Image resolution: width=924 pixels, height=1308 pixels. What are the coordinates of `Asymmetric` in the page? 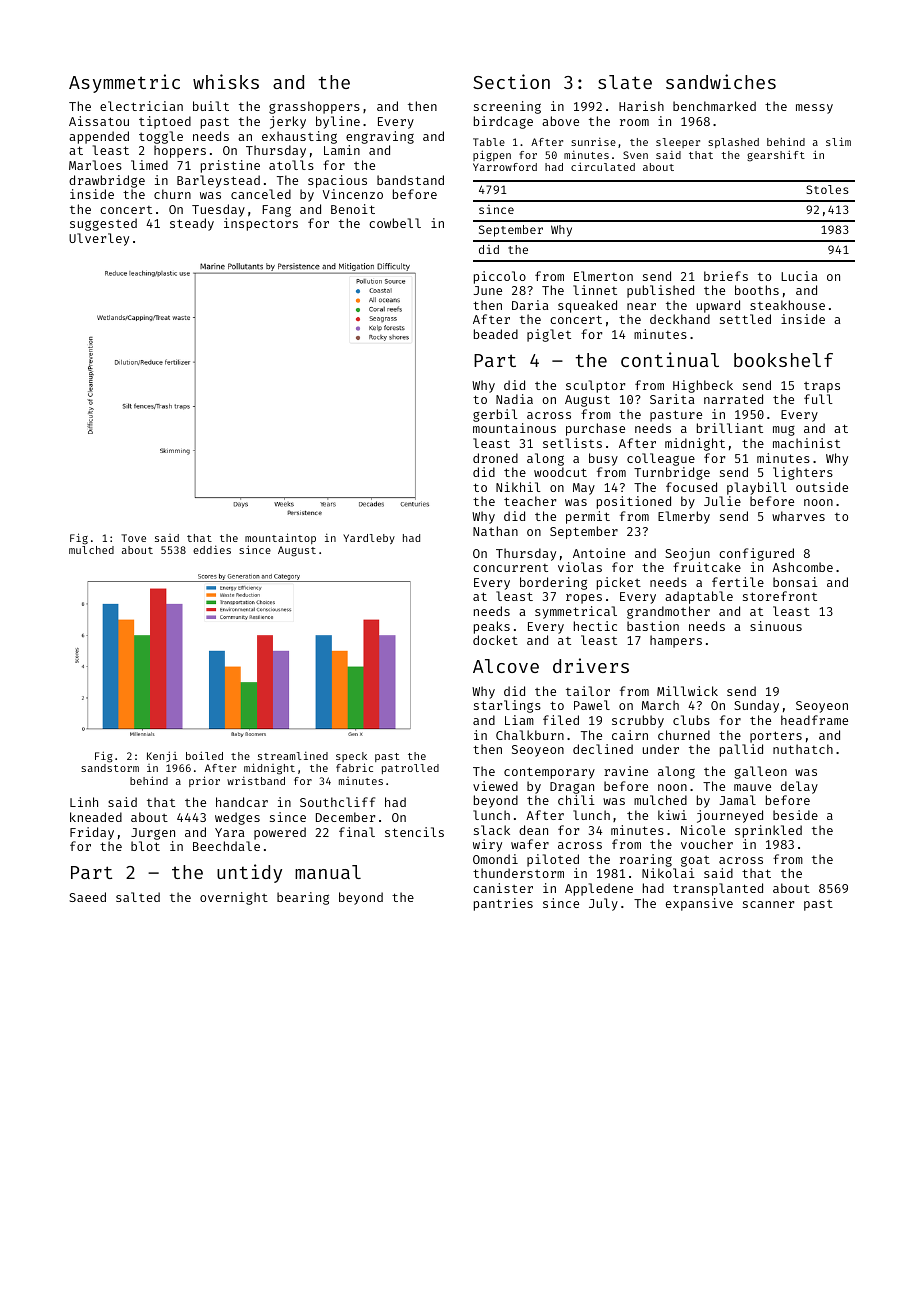 It's located at (124, 83).
